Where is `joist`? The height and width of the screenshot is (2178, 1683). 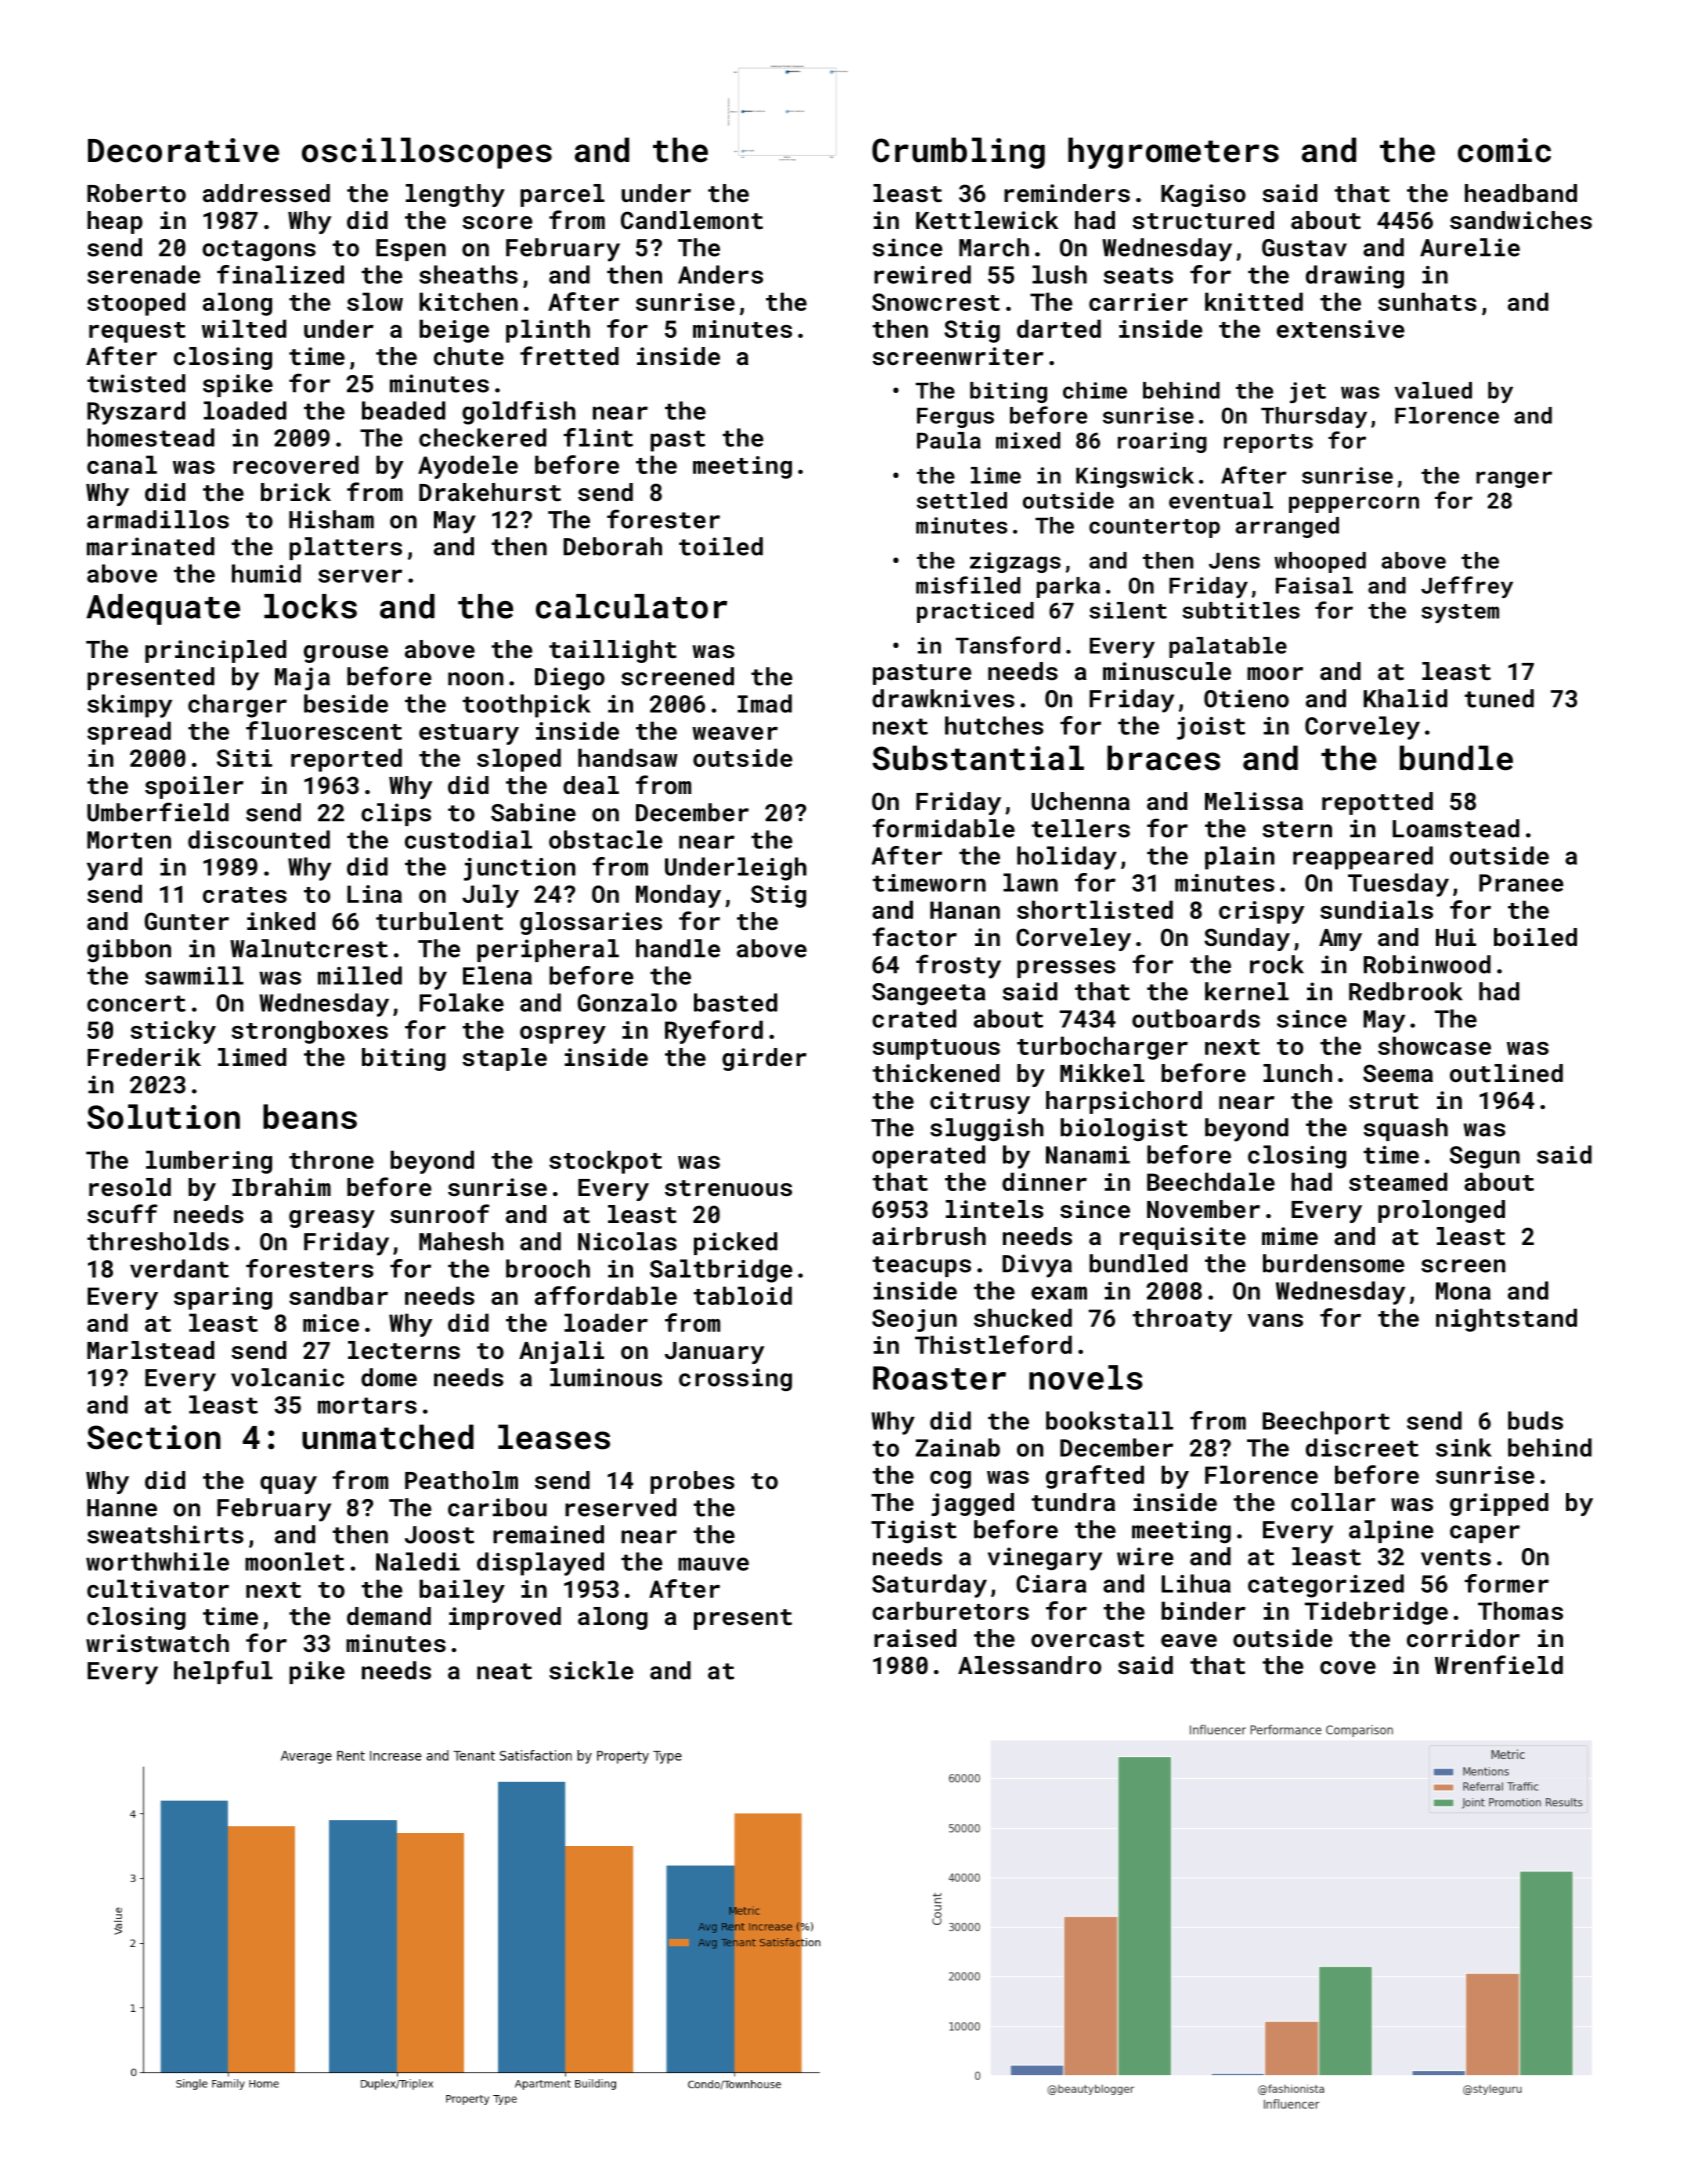 joist is located at coordinates (1211, 728).
